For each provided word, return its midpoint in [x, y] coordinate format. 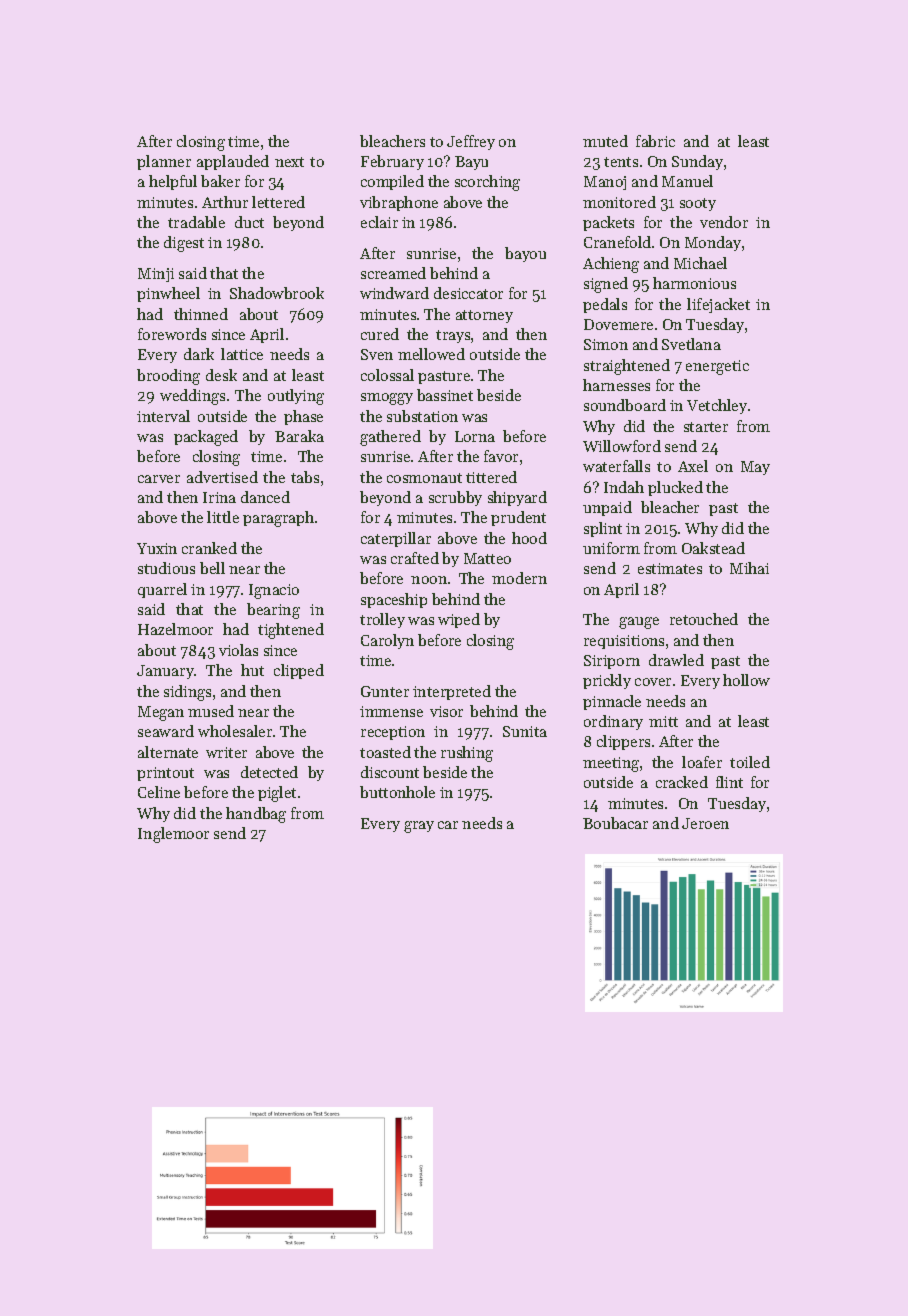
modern [519, 578]
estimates [670, 568]
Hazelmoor [175, 629]
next [289, 162]
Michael [700, 263]
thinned [201, 314]
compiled [392, 182]
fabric [655, 141]
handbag [256, 815]
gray [419, 827]
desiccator [468, 293]
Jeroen [705, 823]
